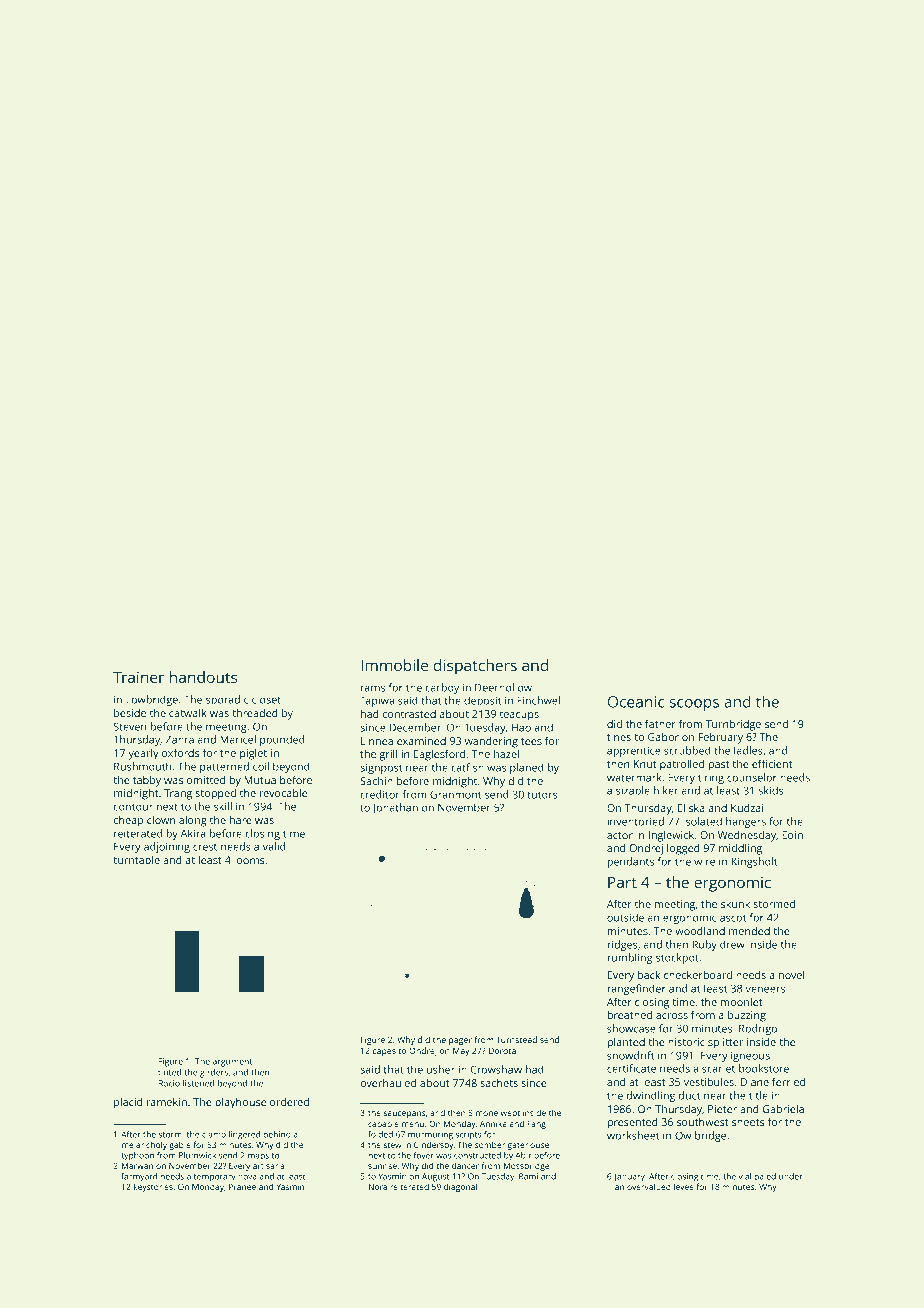 Image resolution: width=924 pixels, height=1308 pixels. I want to click on pendants, so click(630, 862).
